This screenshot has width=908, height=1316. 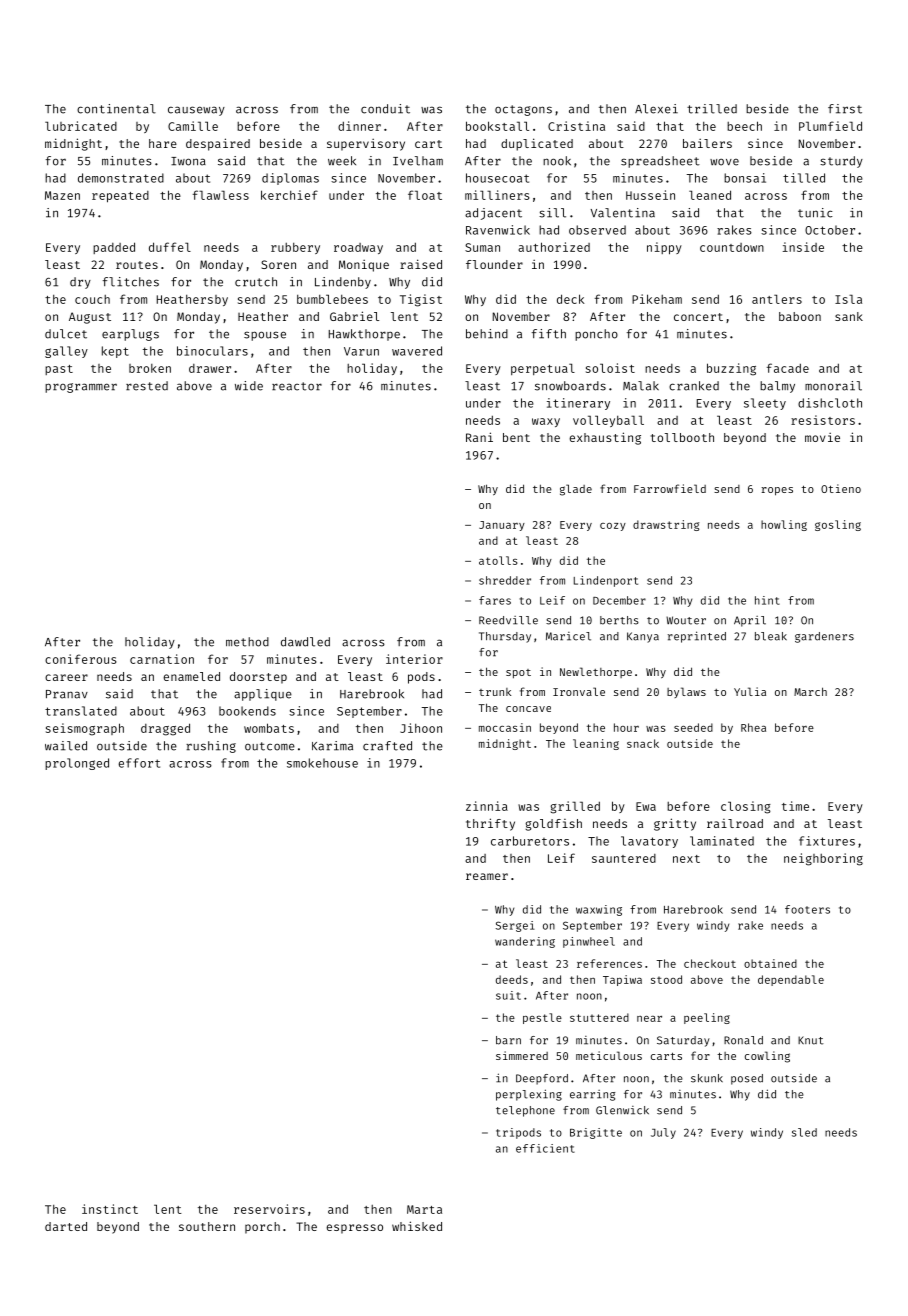 What do you see at coordinates (845, 109) in the screenshot?
I see `first` at bounding box center [845, 109].
